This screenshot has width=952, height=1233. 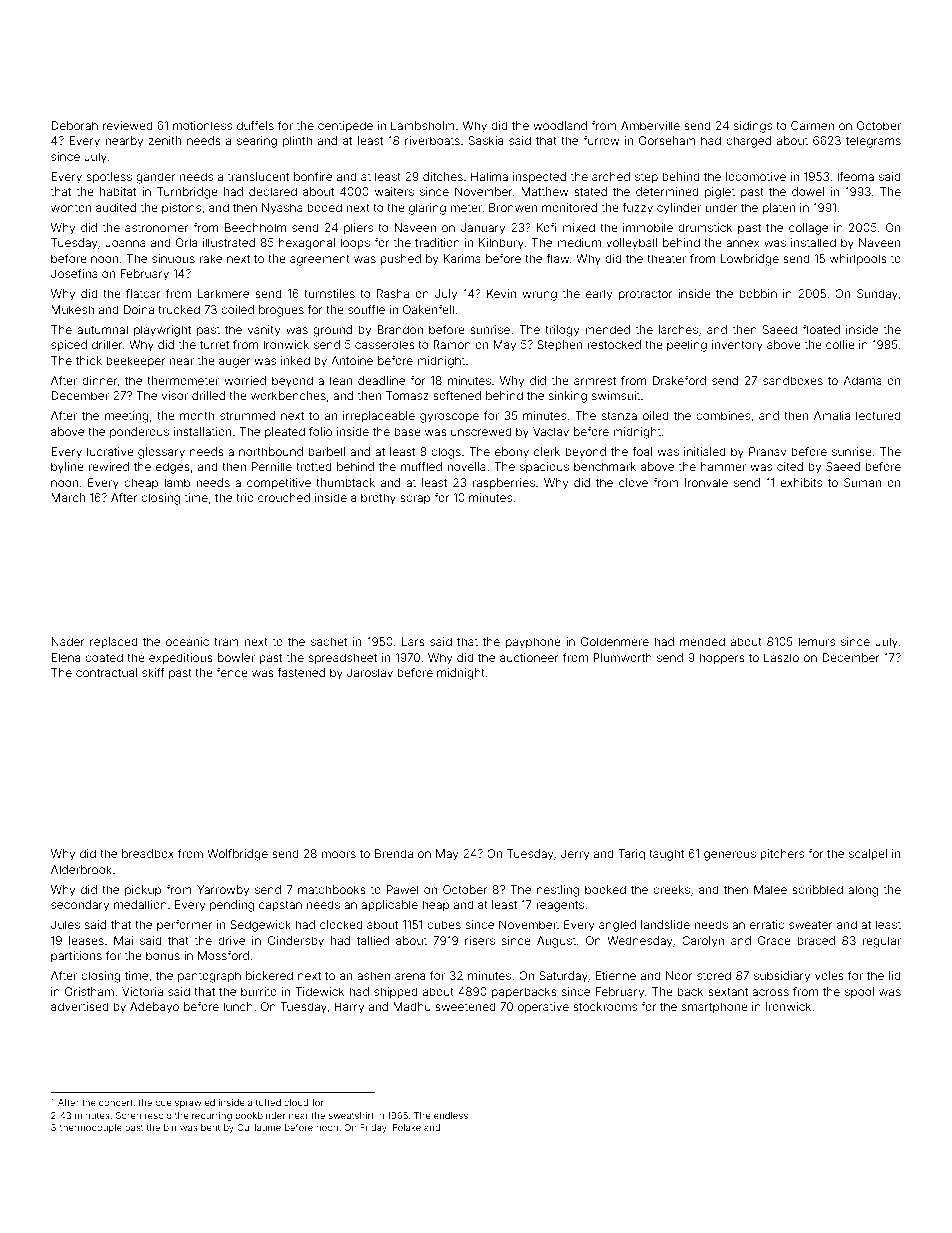 What do you see at coordinates (232, 672) in the screenshot?
I see `fence` at bounding box center [232, 672].
